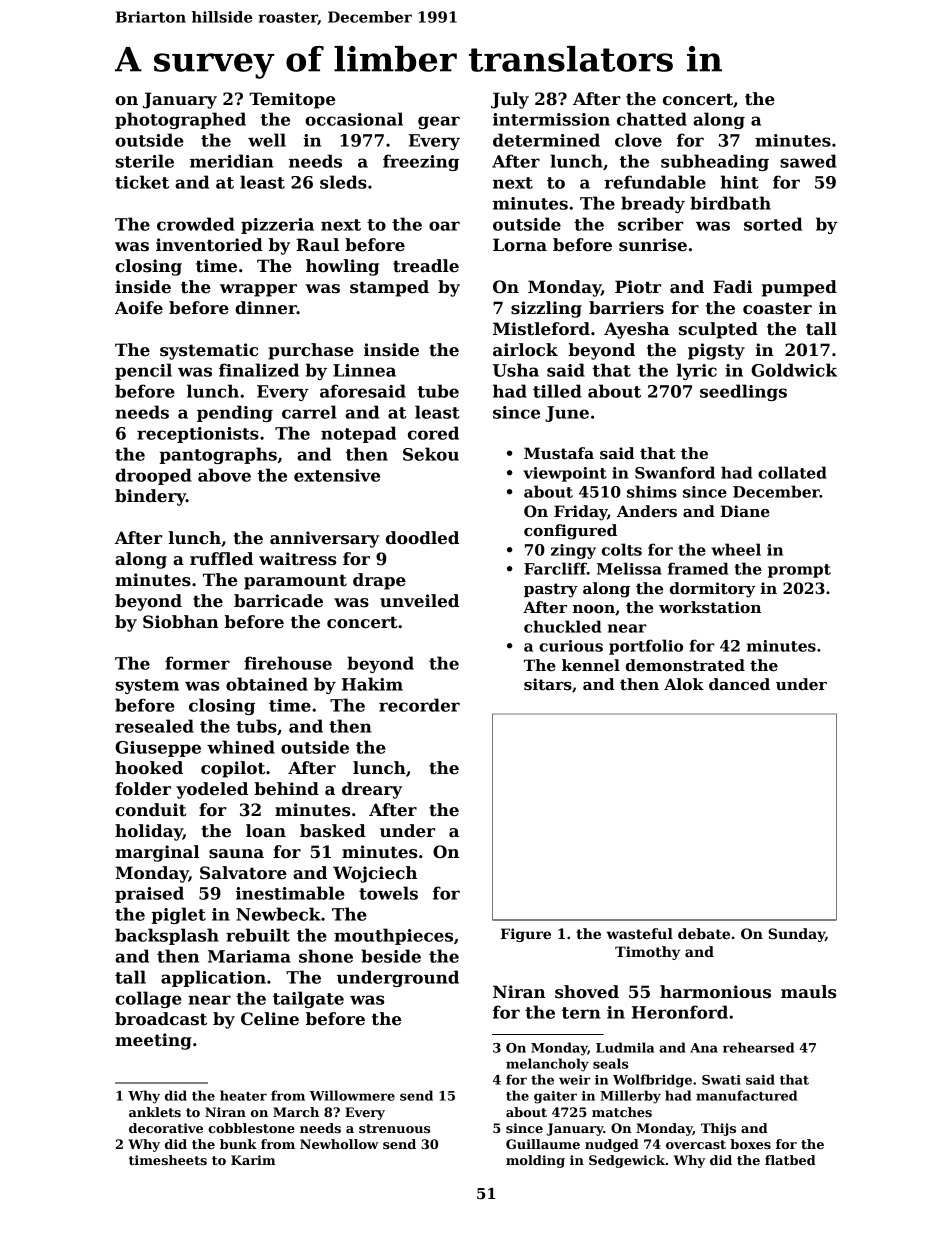  What do you see at coordinates (808, 161) in the image?
I see `sawed` at bounding box center [808, 161].
